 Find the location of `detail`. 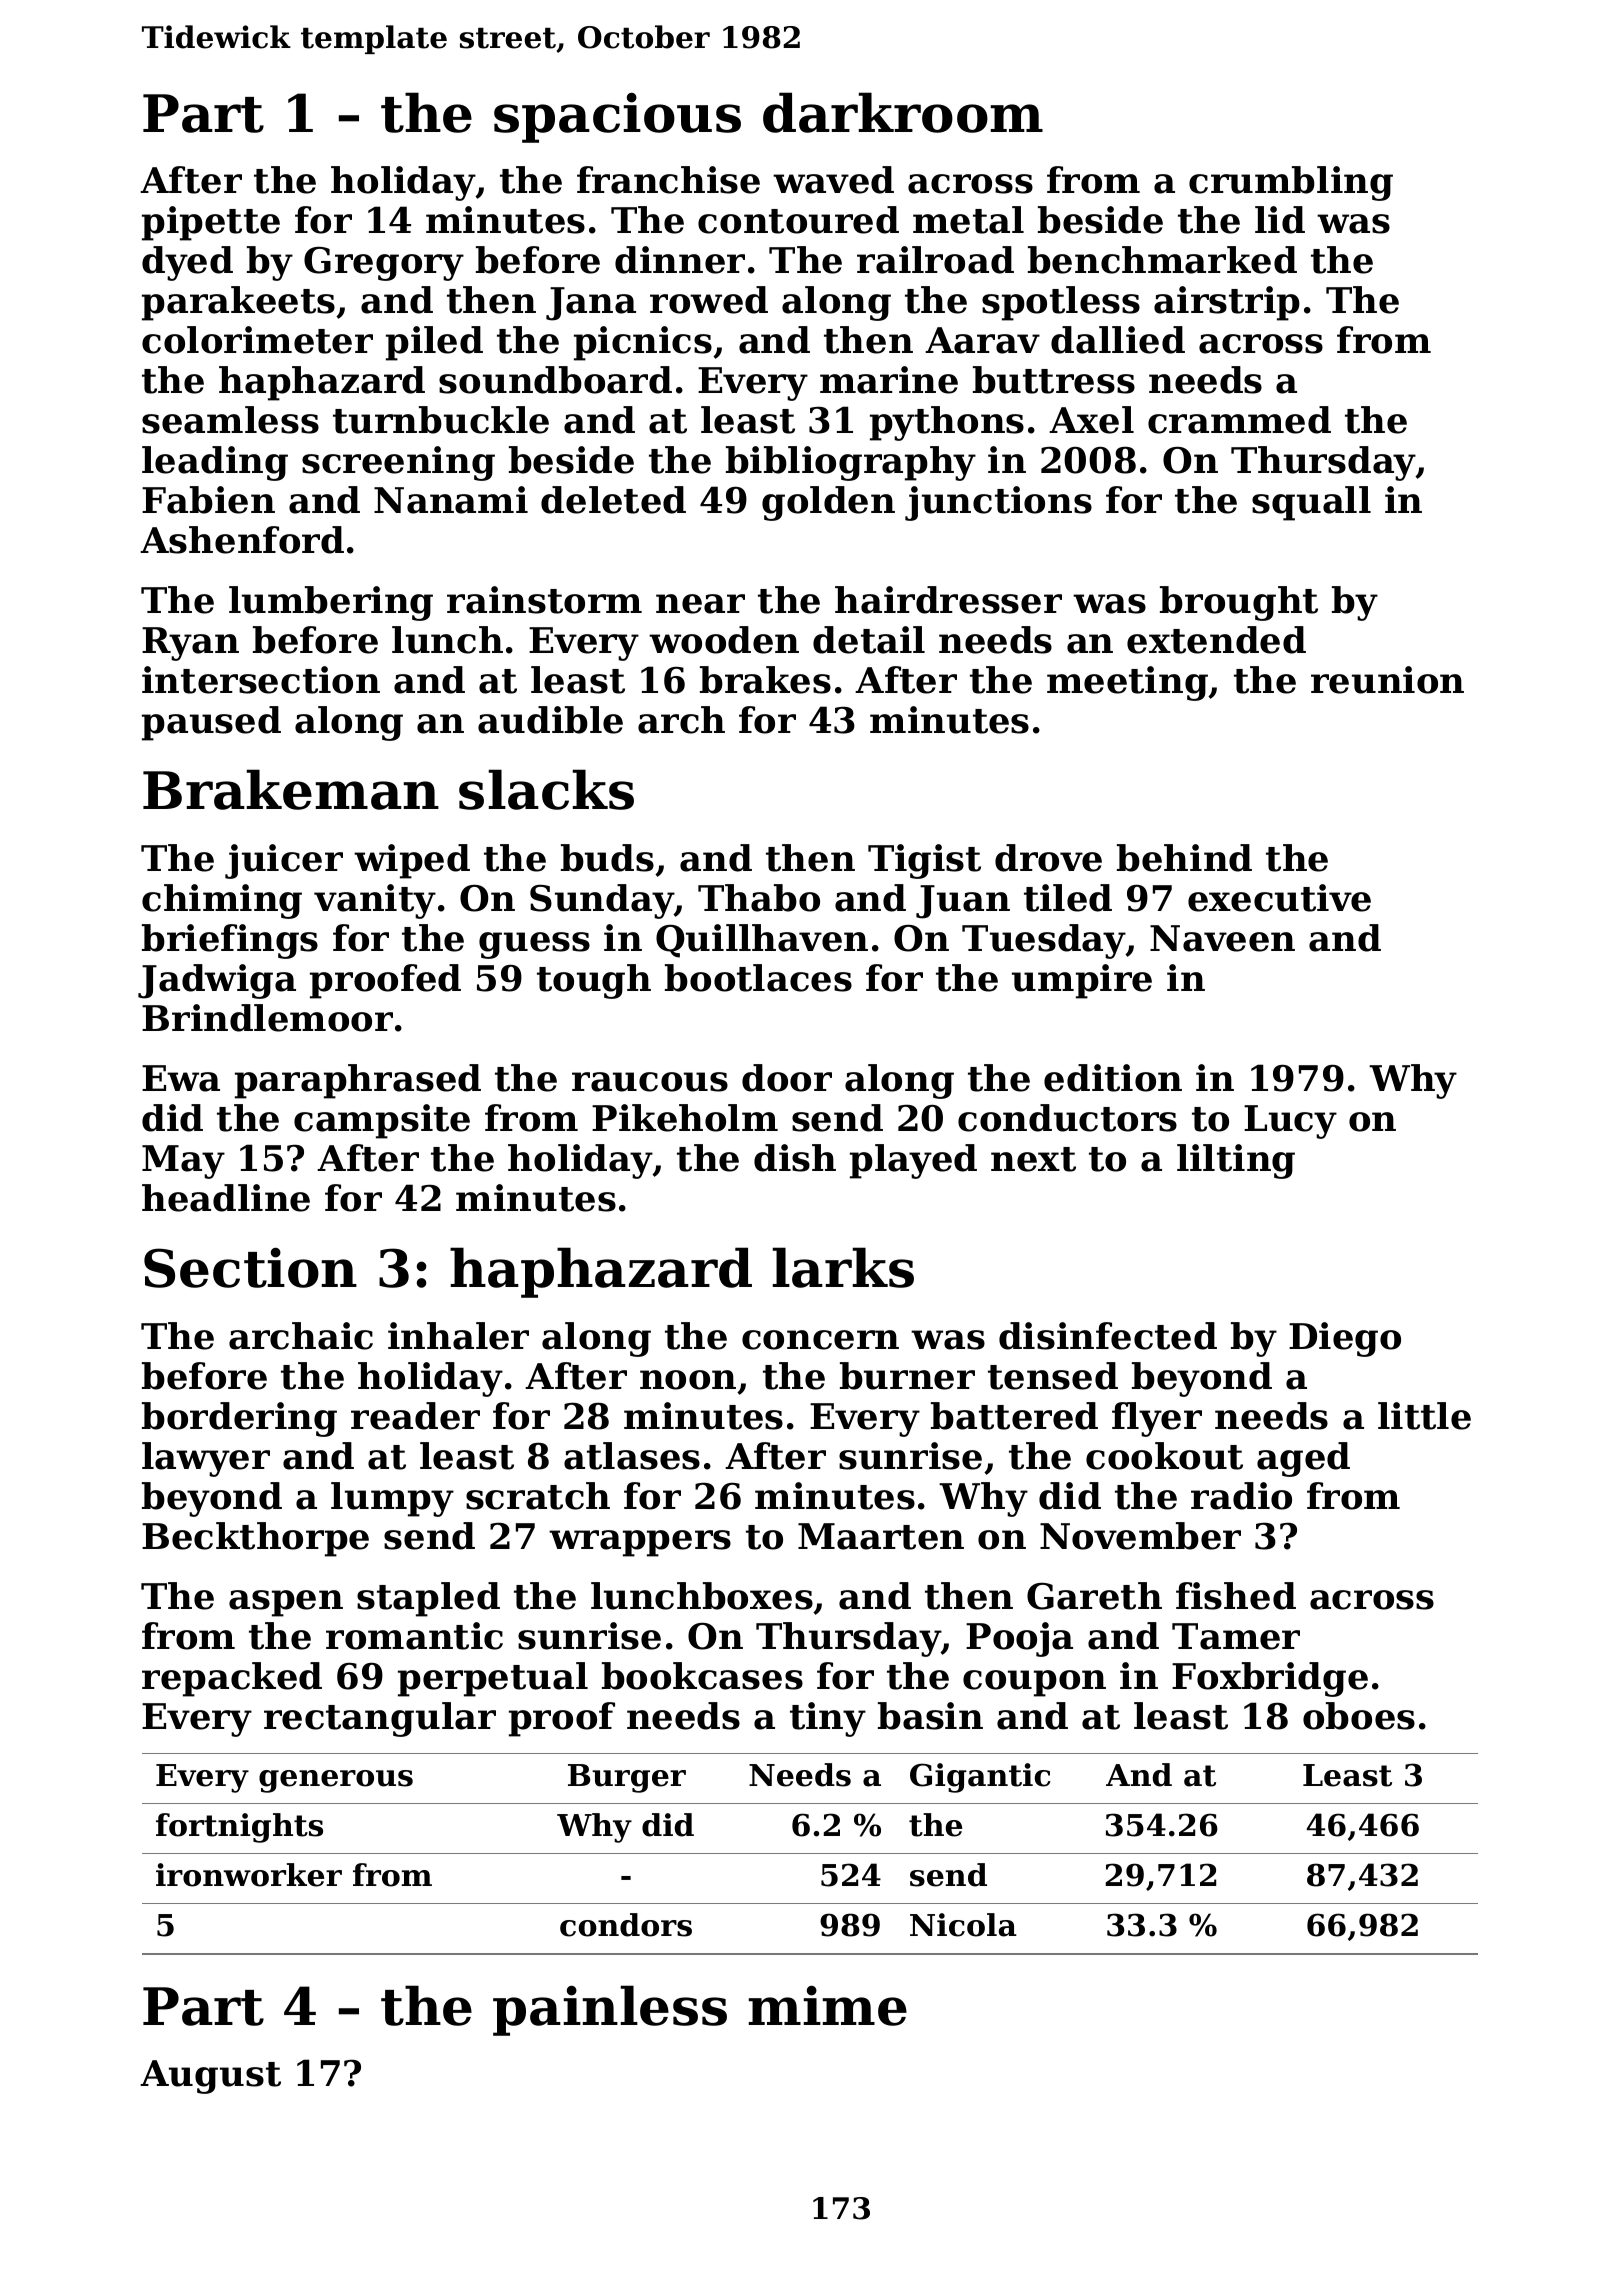

detail is located at coordinates (869, 640).
